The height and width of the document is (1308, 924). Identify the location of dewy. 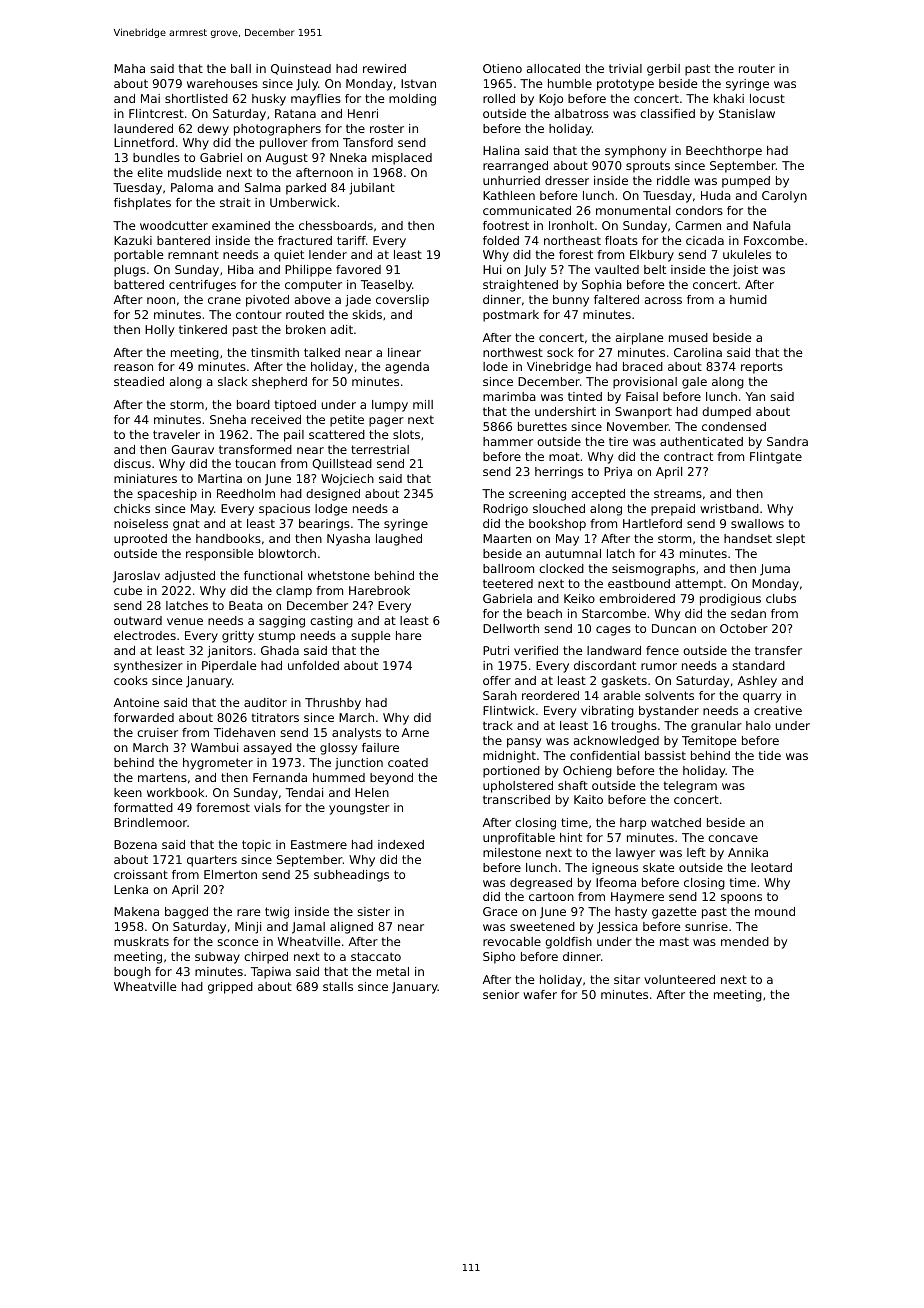
(213, 130).
